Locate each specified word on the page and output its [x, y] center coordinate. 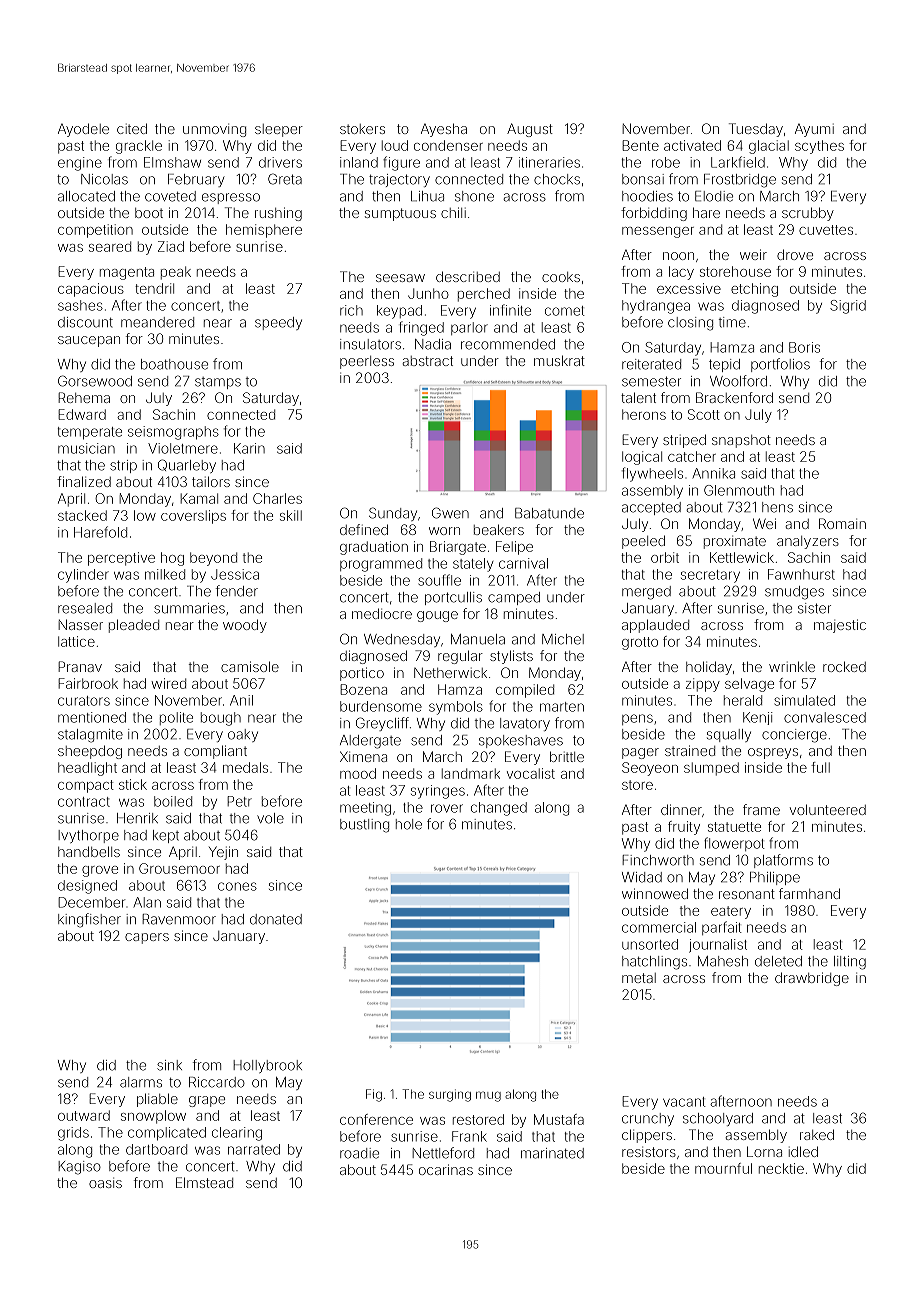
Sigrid [848, 307]
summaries [189, 608]
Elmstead [204, 1182]
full [820, 767]
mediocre [382, 613]
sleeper [279, 130]
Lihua [427, 196]
